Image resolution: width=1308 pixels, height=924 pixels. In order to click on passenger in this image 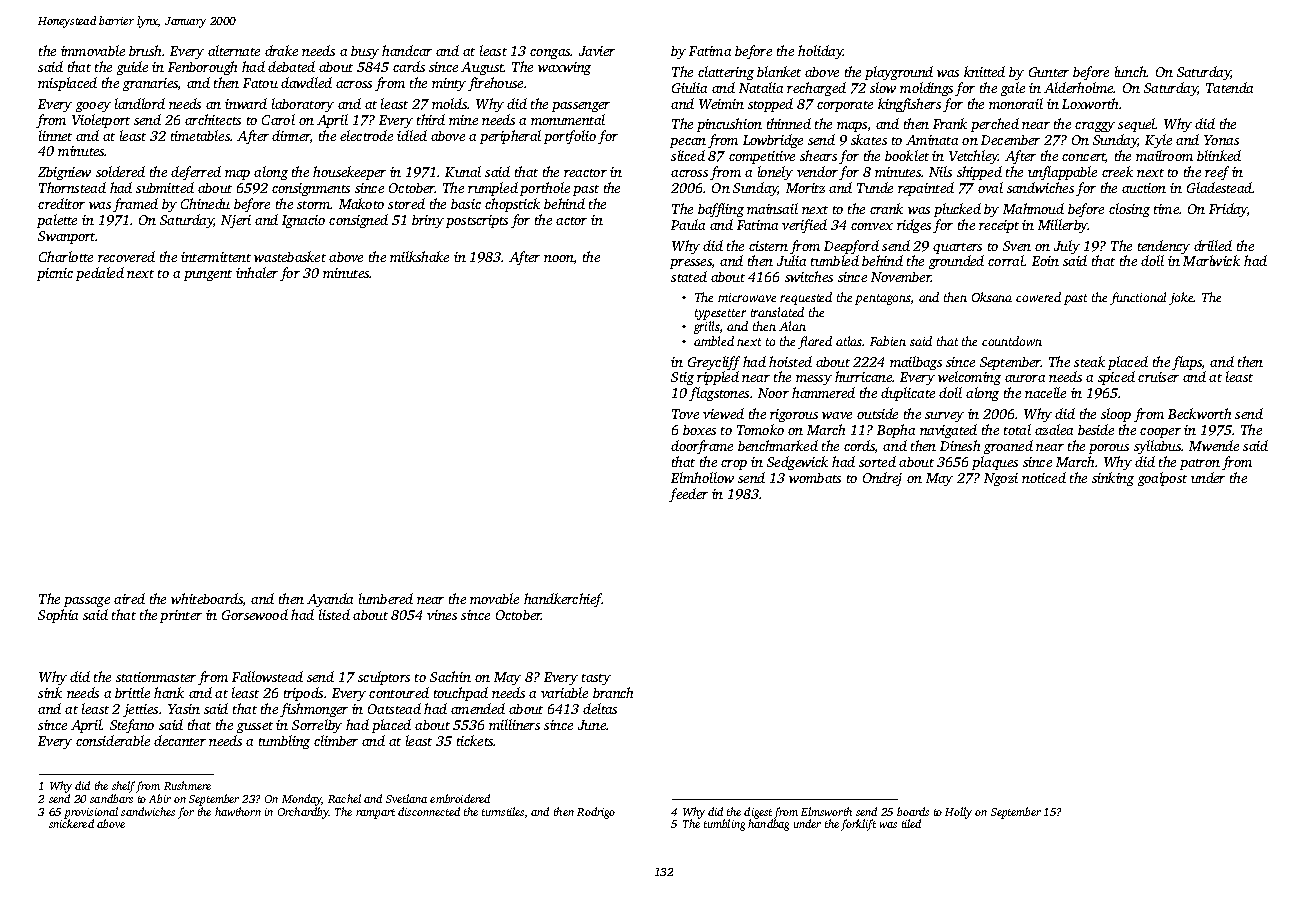, I will do `click(581, 107)`.
